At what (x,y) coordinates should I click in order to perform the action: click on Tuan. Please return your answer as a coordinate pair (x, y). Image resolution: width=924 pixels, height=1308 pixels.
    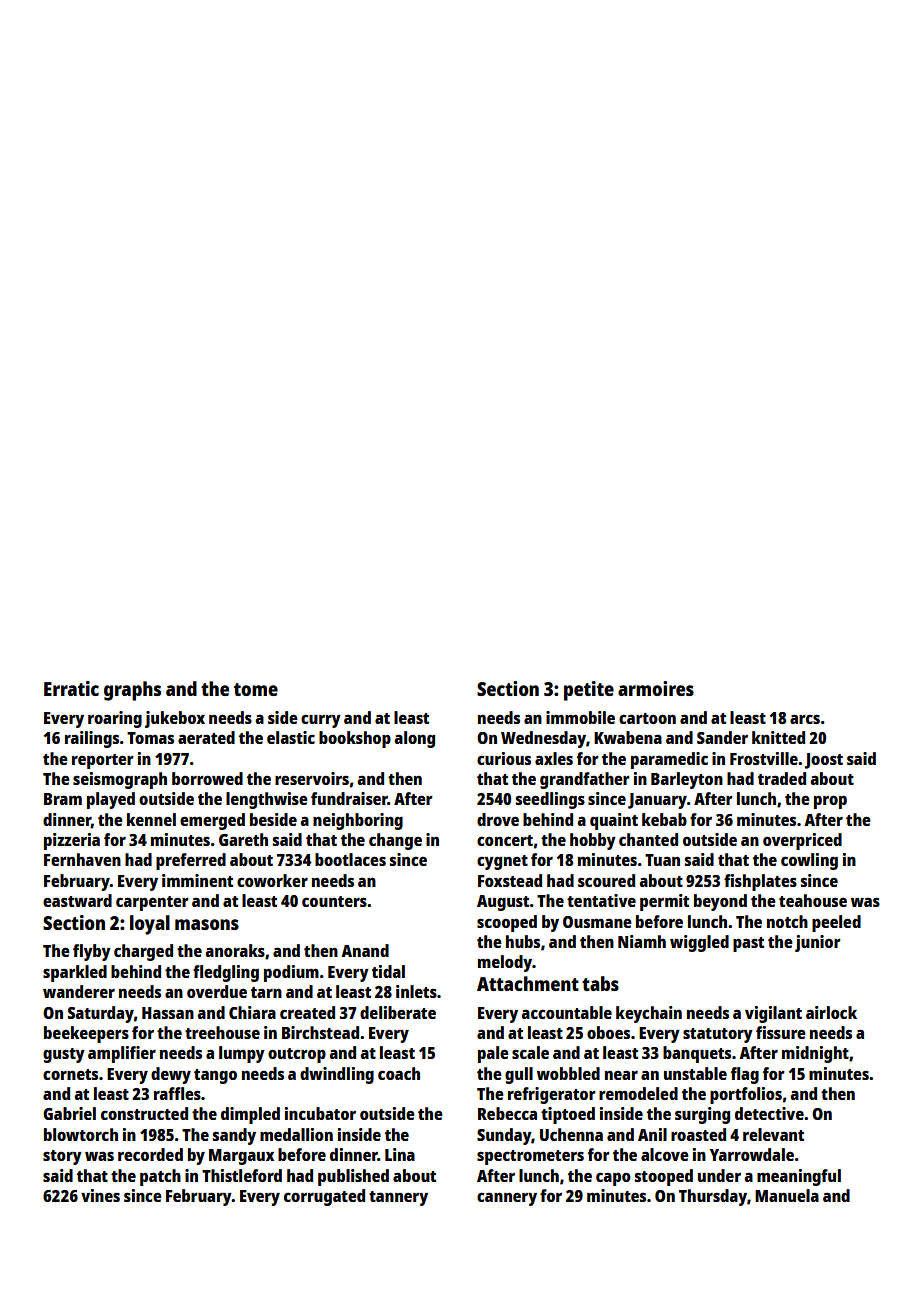
    Looking at the image, I should click on (662, 860).
